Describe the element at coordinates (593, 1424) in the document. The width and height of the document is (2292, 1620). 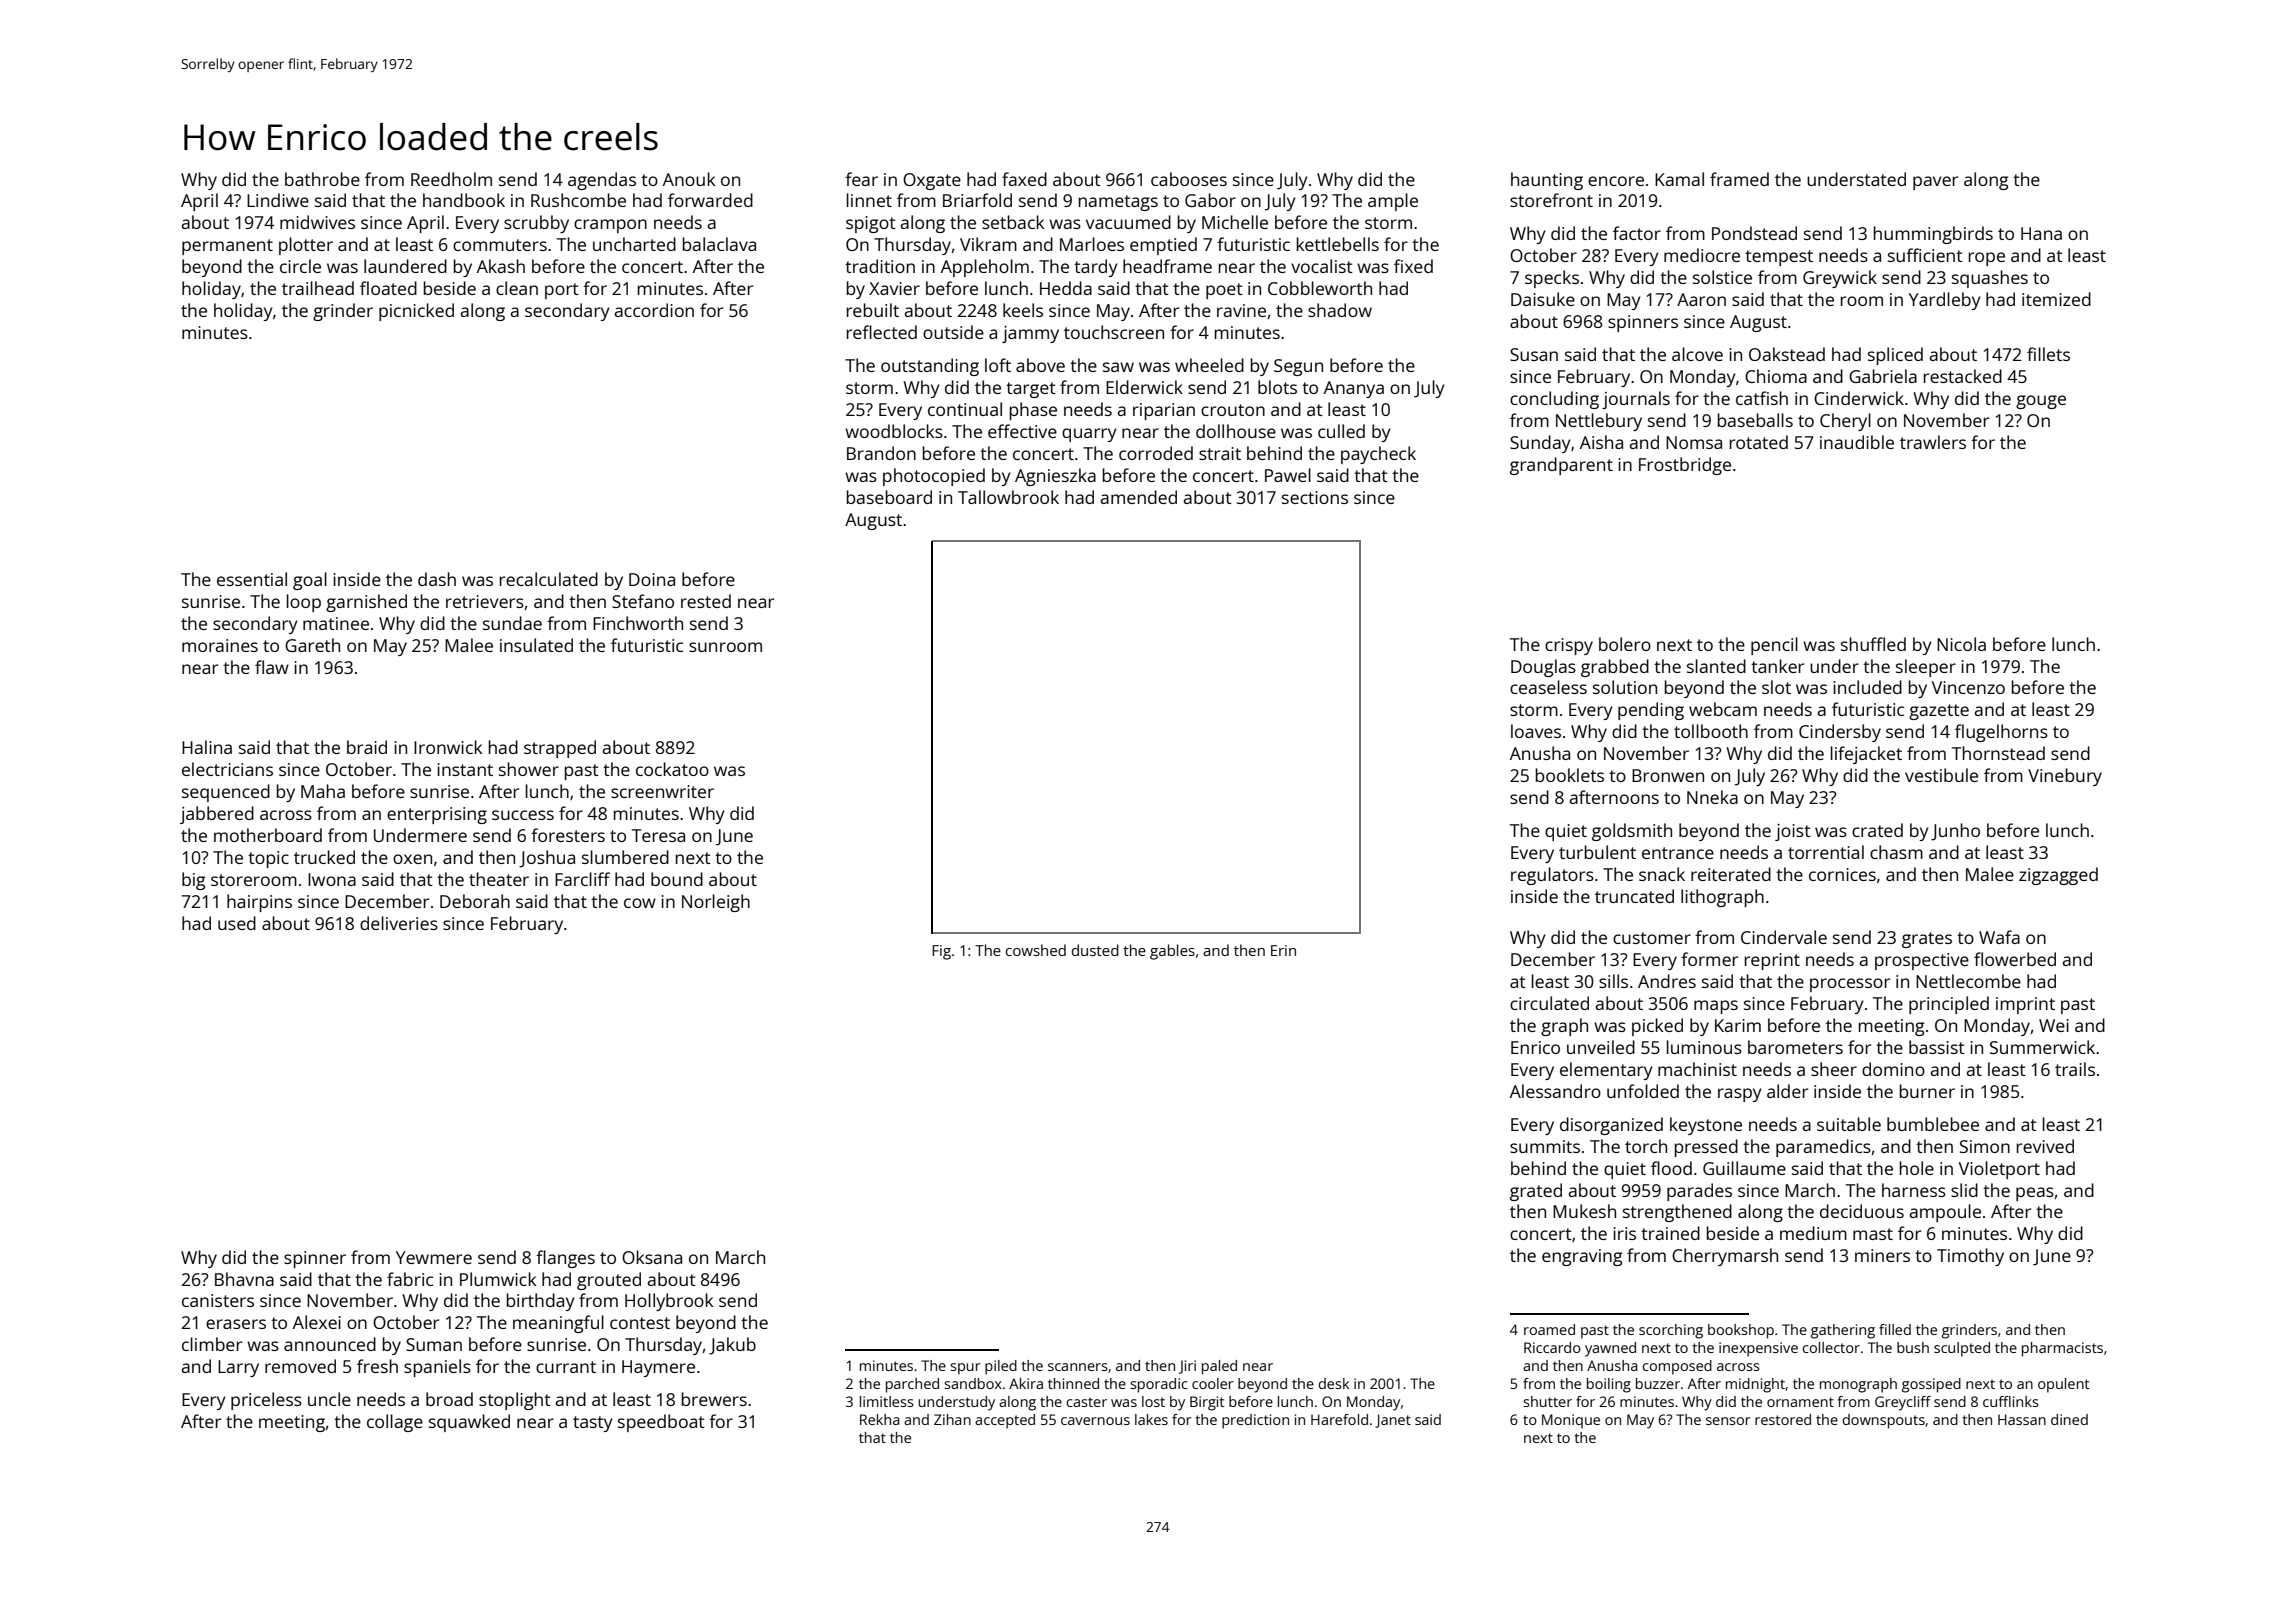
I see `tasty` at that location.
